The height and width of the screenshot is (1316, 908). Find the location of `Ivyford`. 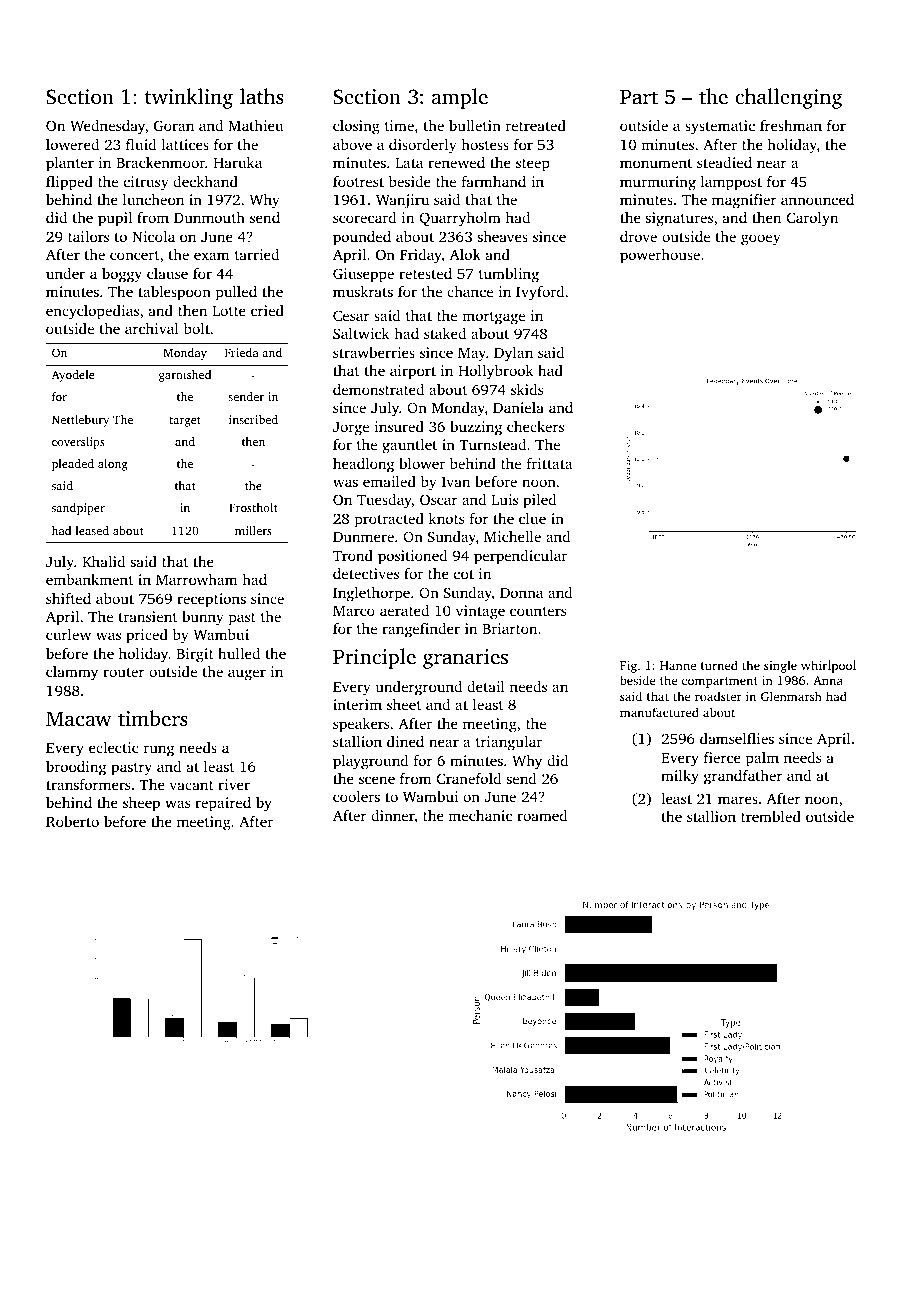

Ivyford is located at coordinates (540, 293).
